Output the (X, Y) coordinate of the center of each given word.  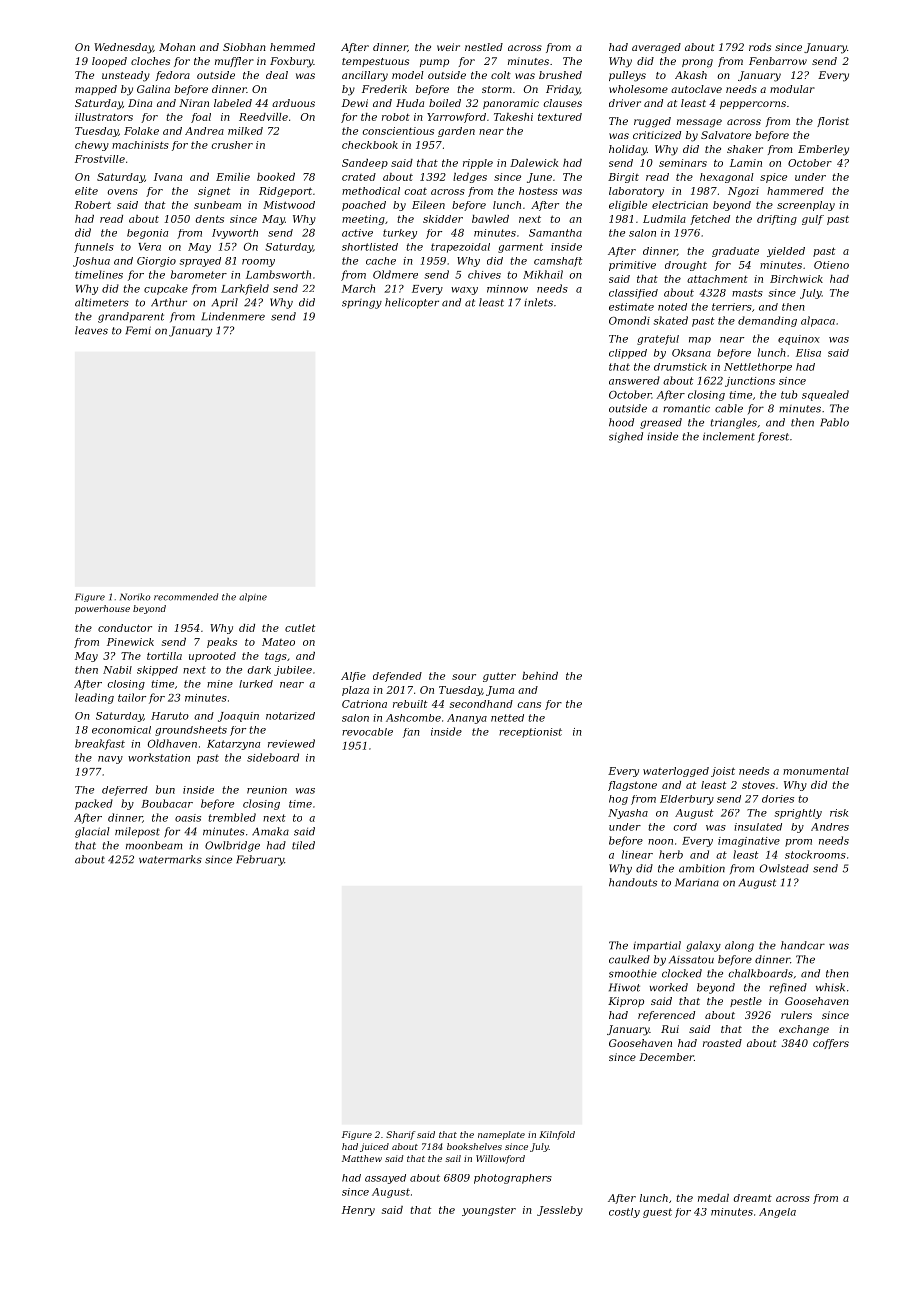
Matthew (362, 1158)
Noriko (135, 597)
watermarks (170, 859)
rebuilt (410, 704)
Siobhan (244, 47)
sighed (626, 437)
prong (697, 63)
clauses (563, 103)
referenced (666, 1016)
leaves (91, 330)
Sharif (400, 1135)
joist (723, 772)
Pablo (834, 422)
